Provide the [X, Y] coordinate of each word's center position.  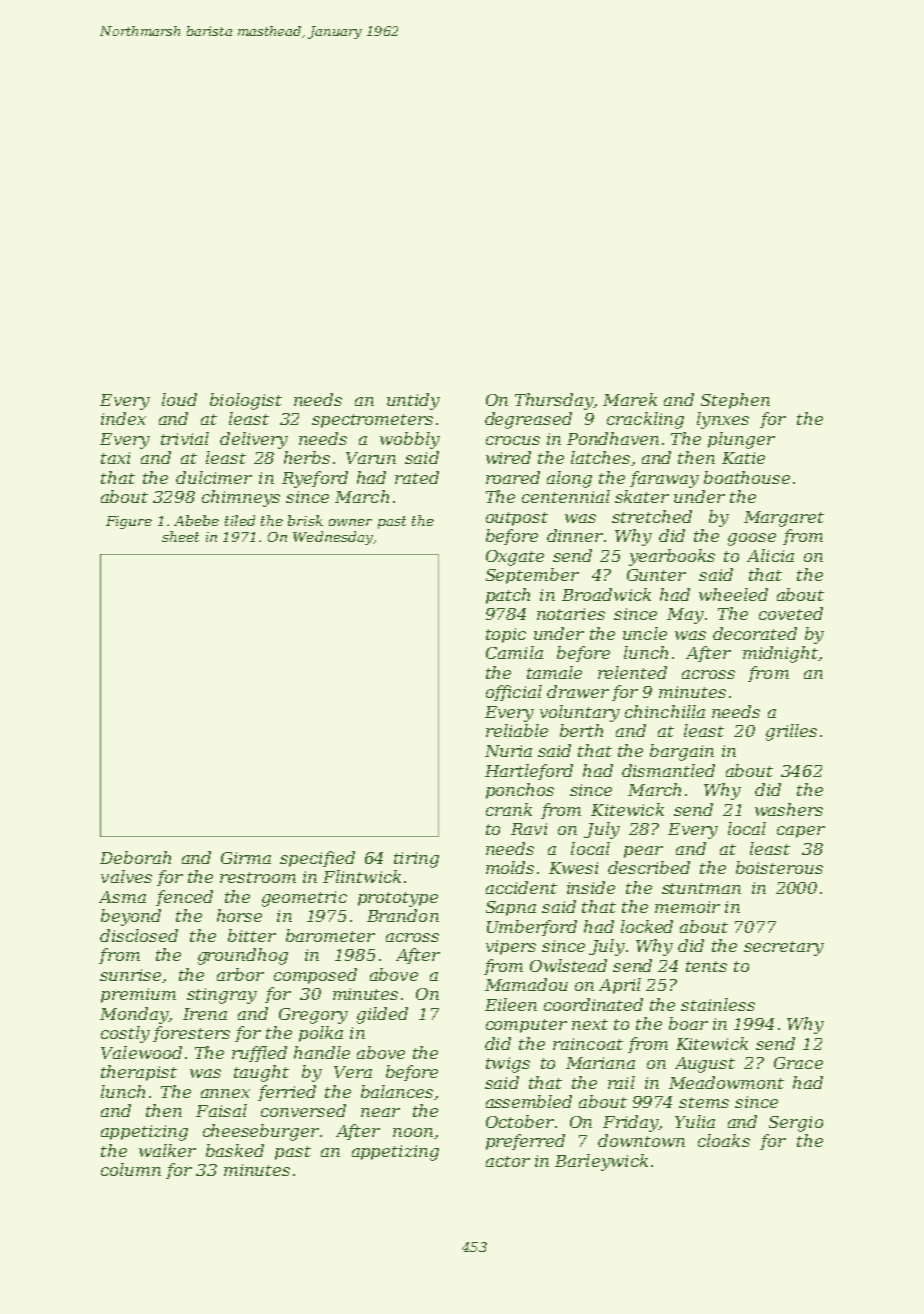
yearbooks [672, 557]
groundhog [243, 956]
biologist [246, 401]
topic [506, 635]
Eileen [511, 1004]
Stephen [735, 401]
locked [647, 926]
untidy [413, 401]
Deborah [135, 857]
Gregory [313, 1016]
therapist [139, 1073]
